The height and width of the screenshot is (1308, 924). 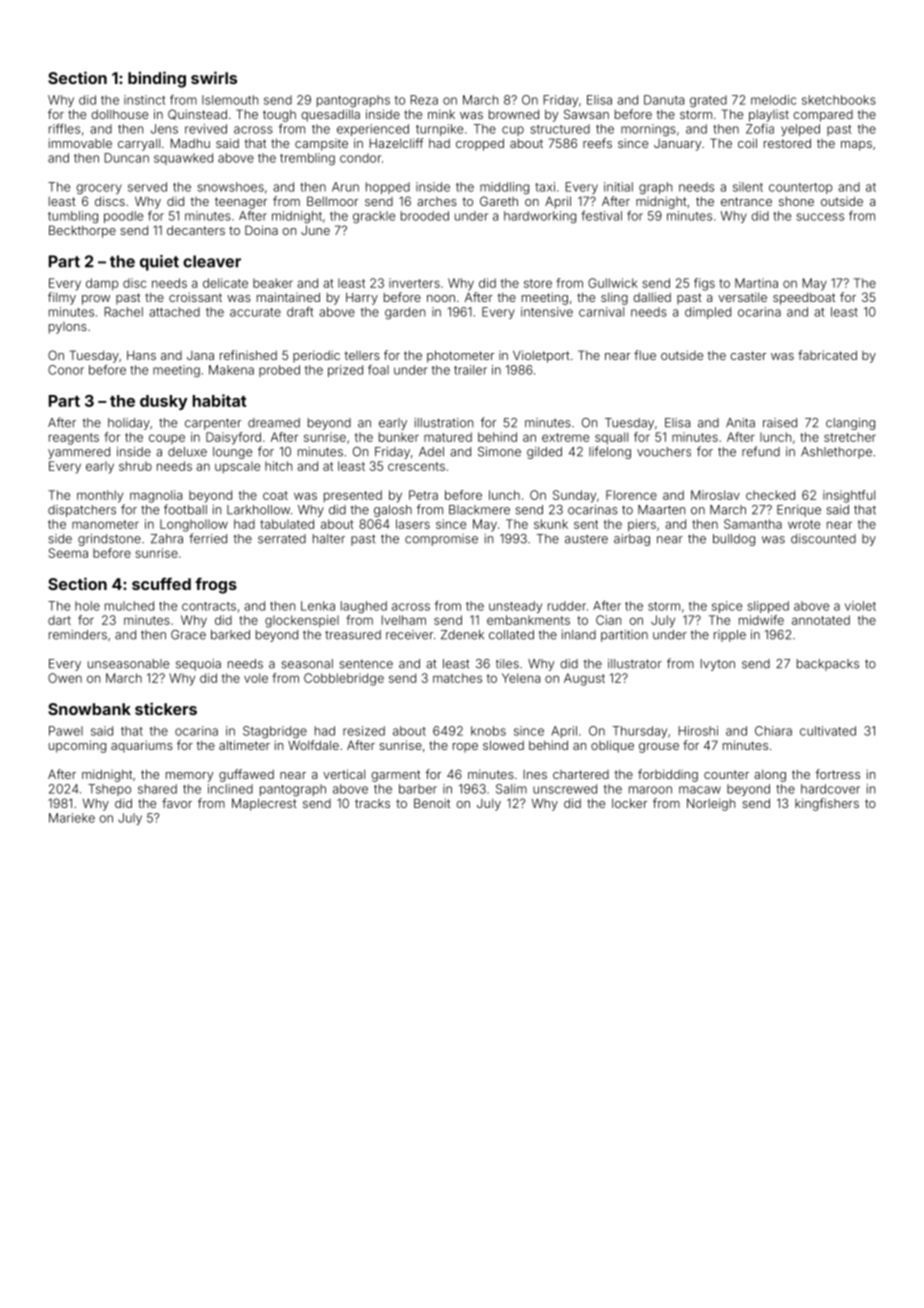 I want to click on wrote, so click(x=804, y=524).
